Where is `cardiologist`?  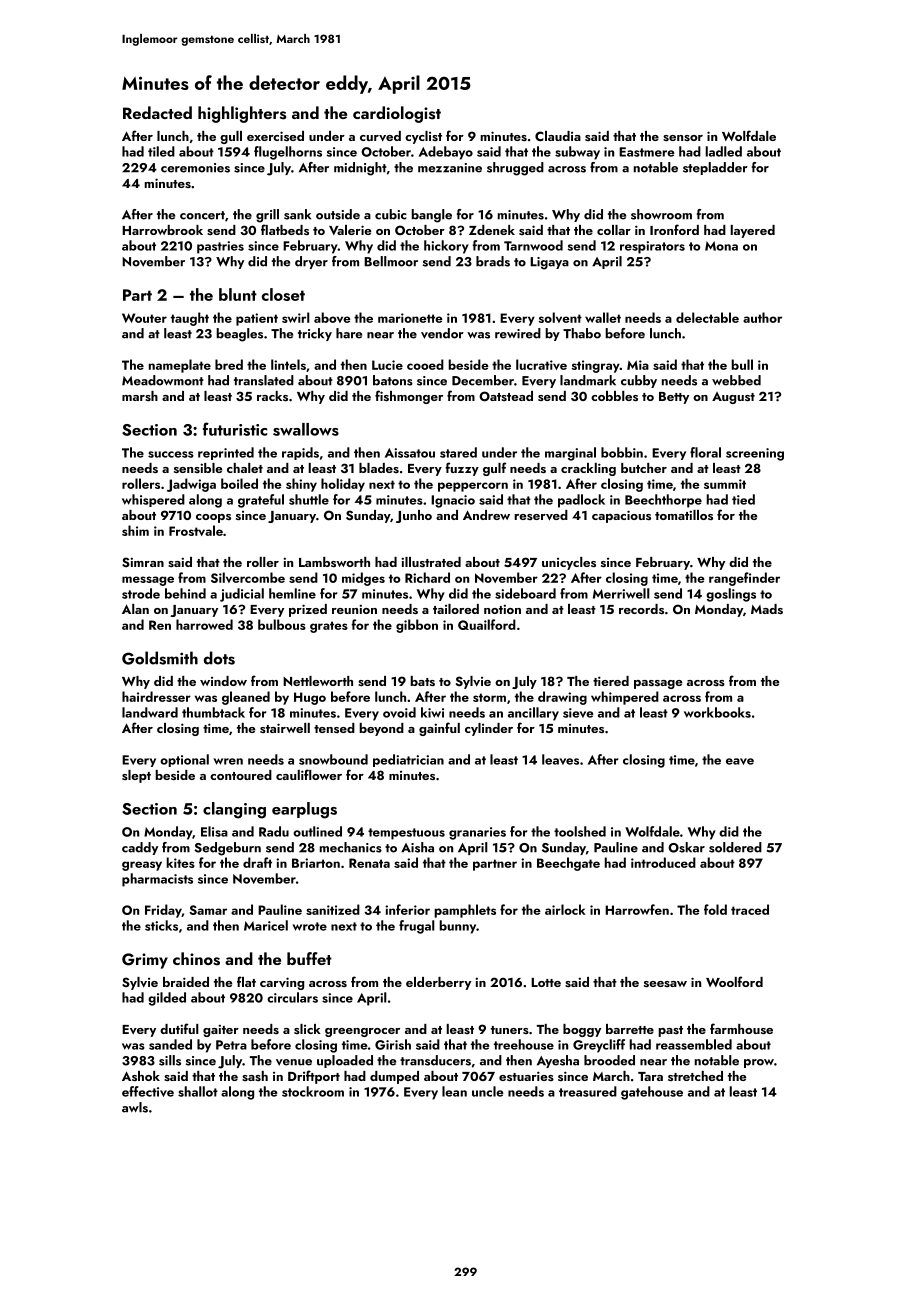 cardiologist is located at coordinates (397, 114).
